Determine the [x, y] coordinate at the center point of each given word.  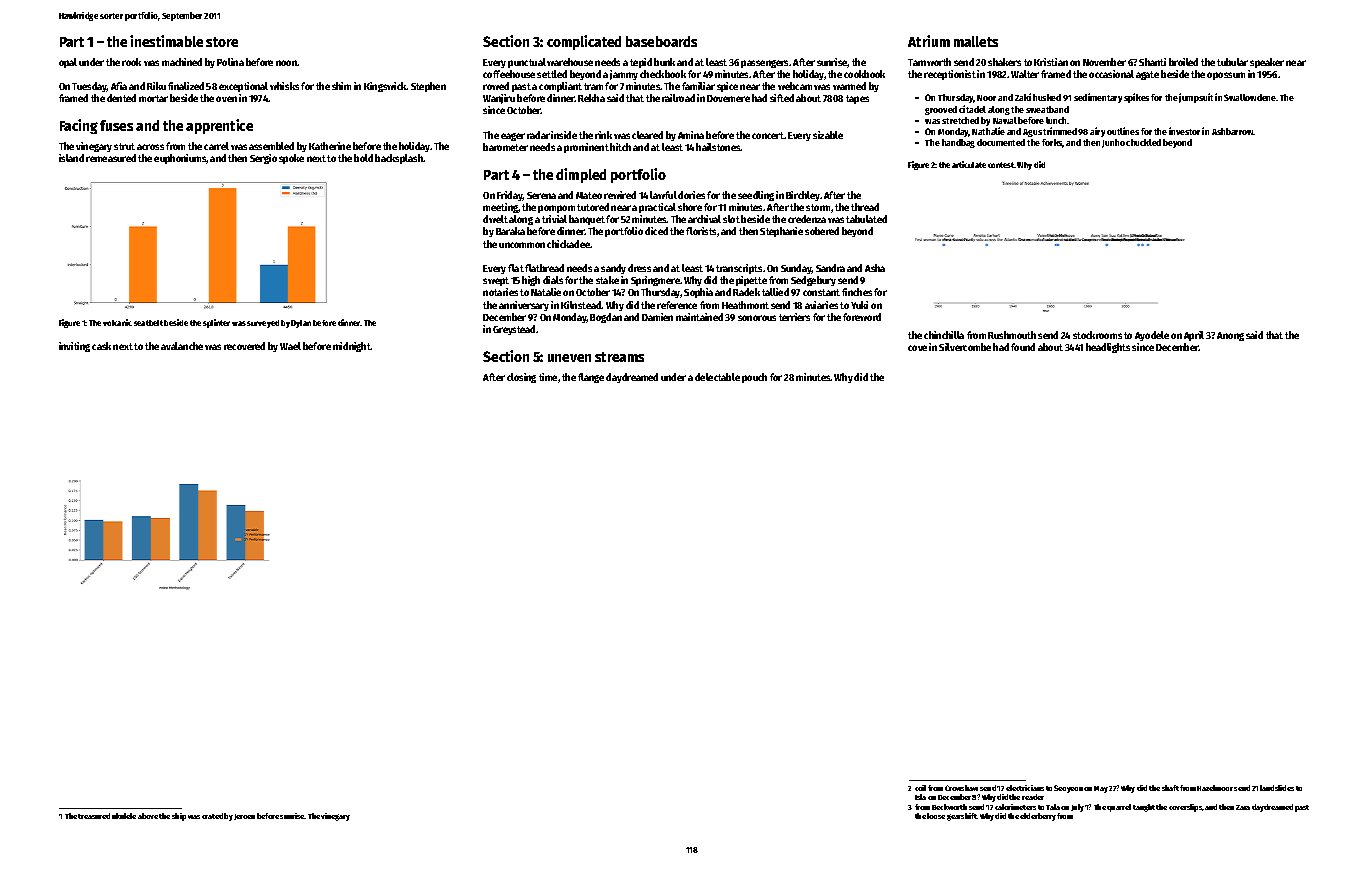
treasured [94, 816]
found [1023, 347]
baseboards [661, 41]
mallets [976, 41]
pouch [754, 378]
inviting [74, 347]
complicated [584, 42]
